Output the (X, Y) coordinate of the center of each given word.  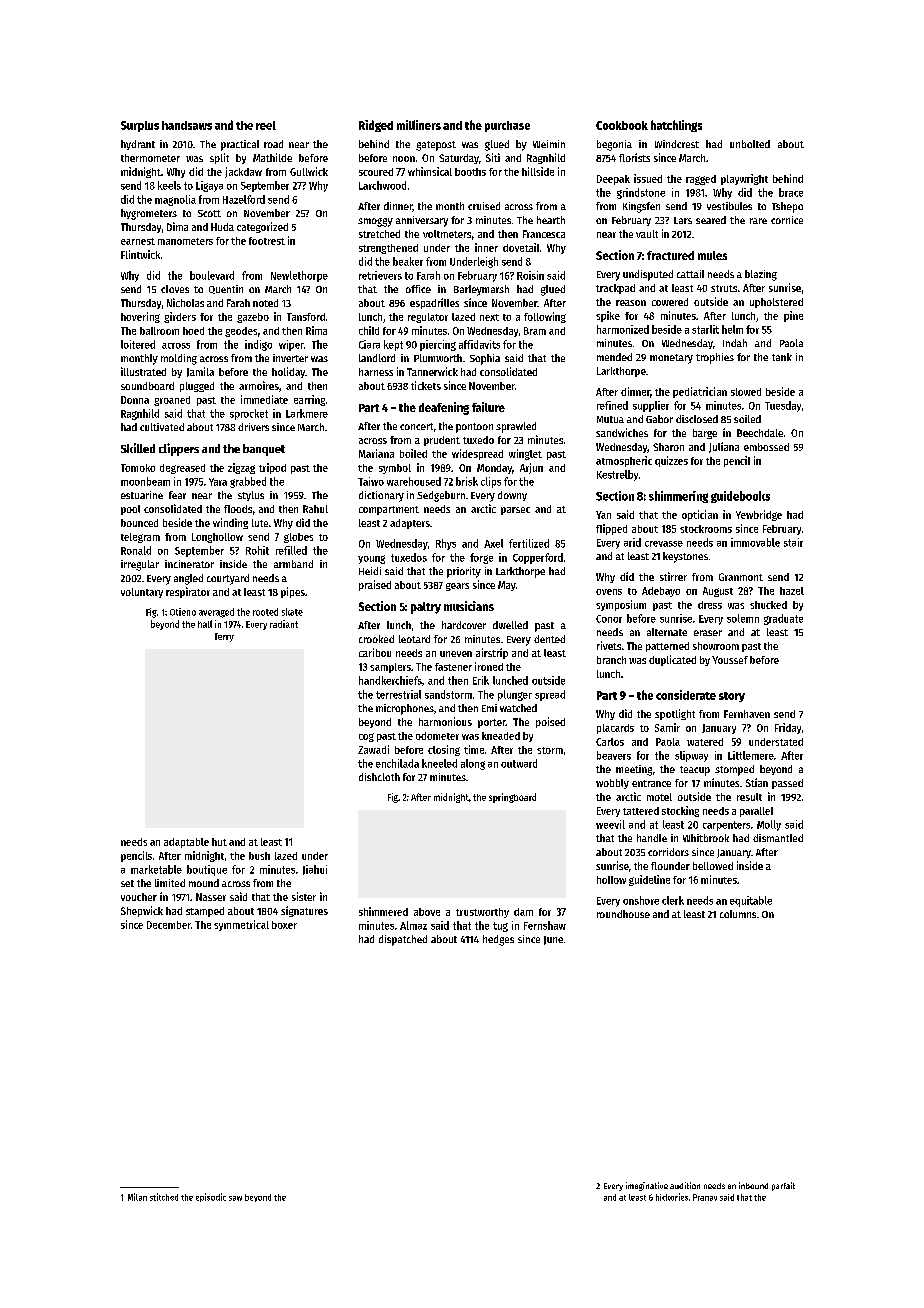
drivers (253, 427)
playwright (744, 179)
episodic (211, 1197)
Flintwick (140, 254)
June (553, 940)
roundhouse (623, 914)
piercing (438, 345)
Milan (137, 1197)
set (127, 883)
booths (470, 172)
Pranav (705, 1197)
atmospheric (624, 461)
